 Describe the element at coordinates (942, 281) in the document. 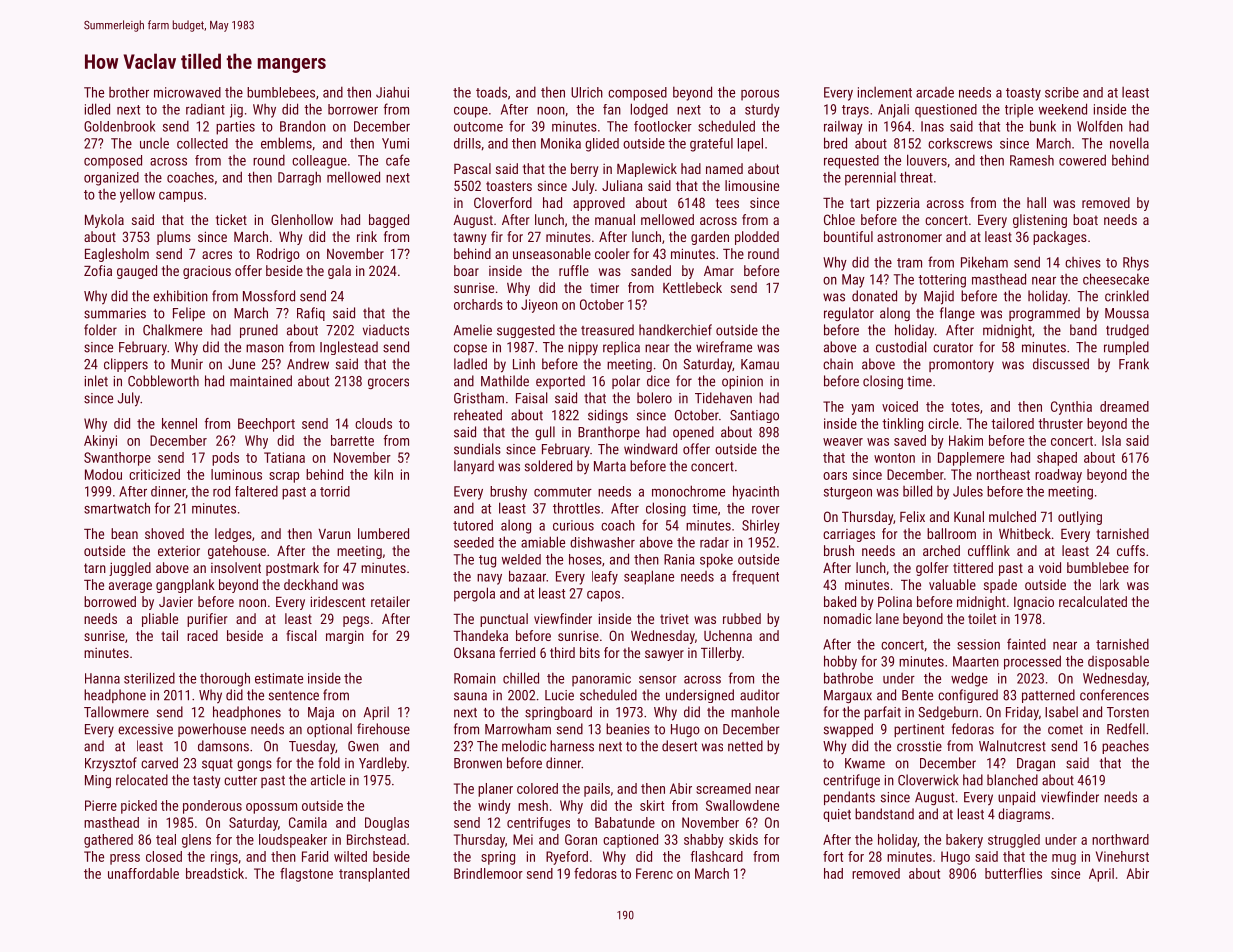

I see `tottering` at that location.
